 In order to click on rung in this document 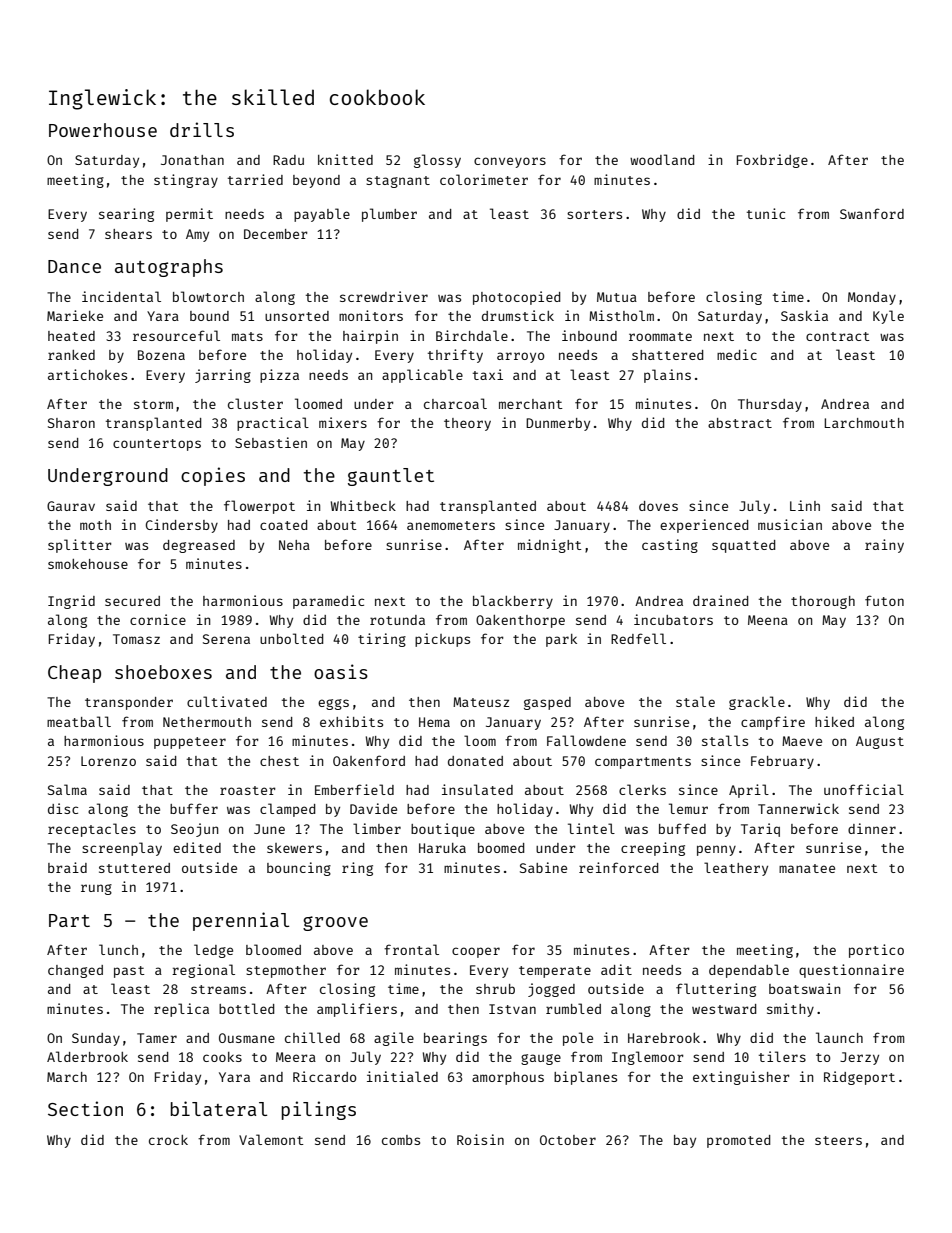, I will do `click(96, 889)`.
